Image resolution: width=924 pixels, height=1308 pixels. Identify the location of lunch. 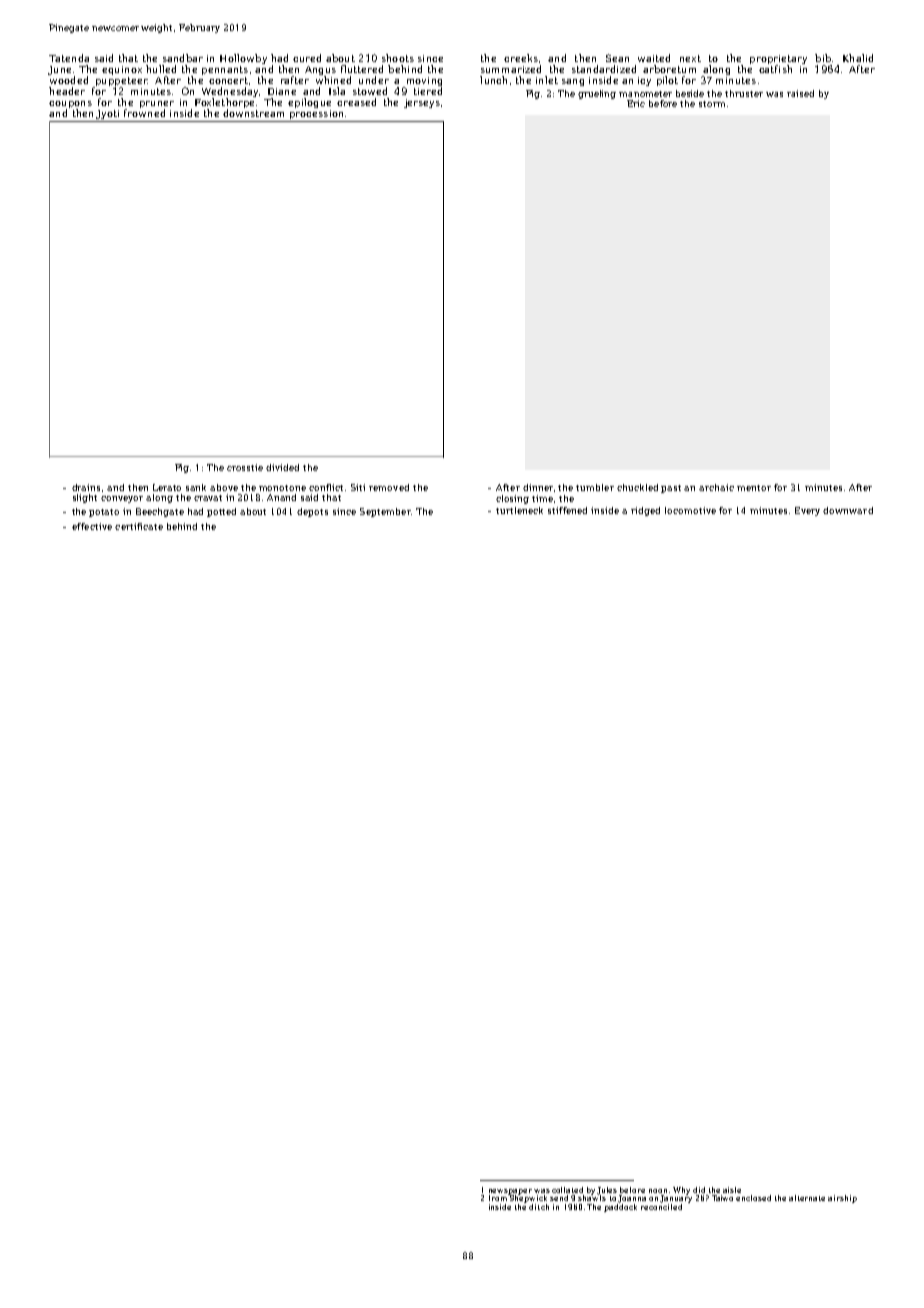
(493, 80).
